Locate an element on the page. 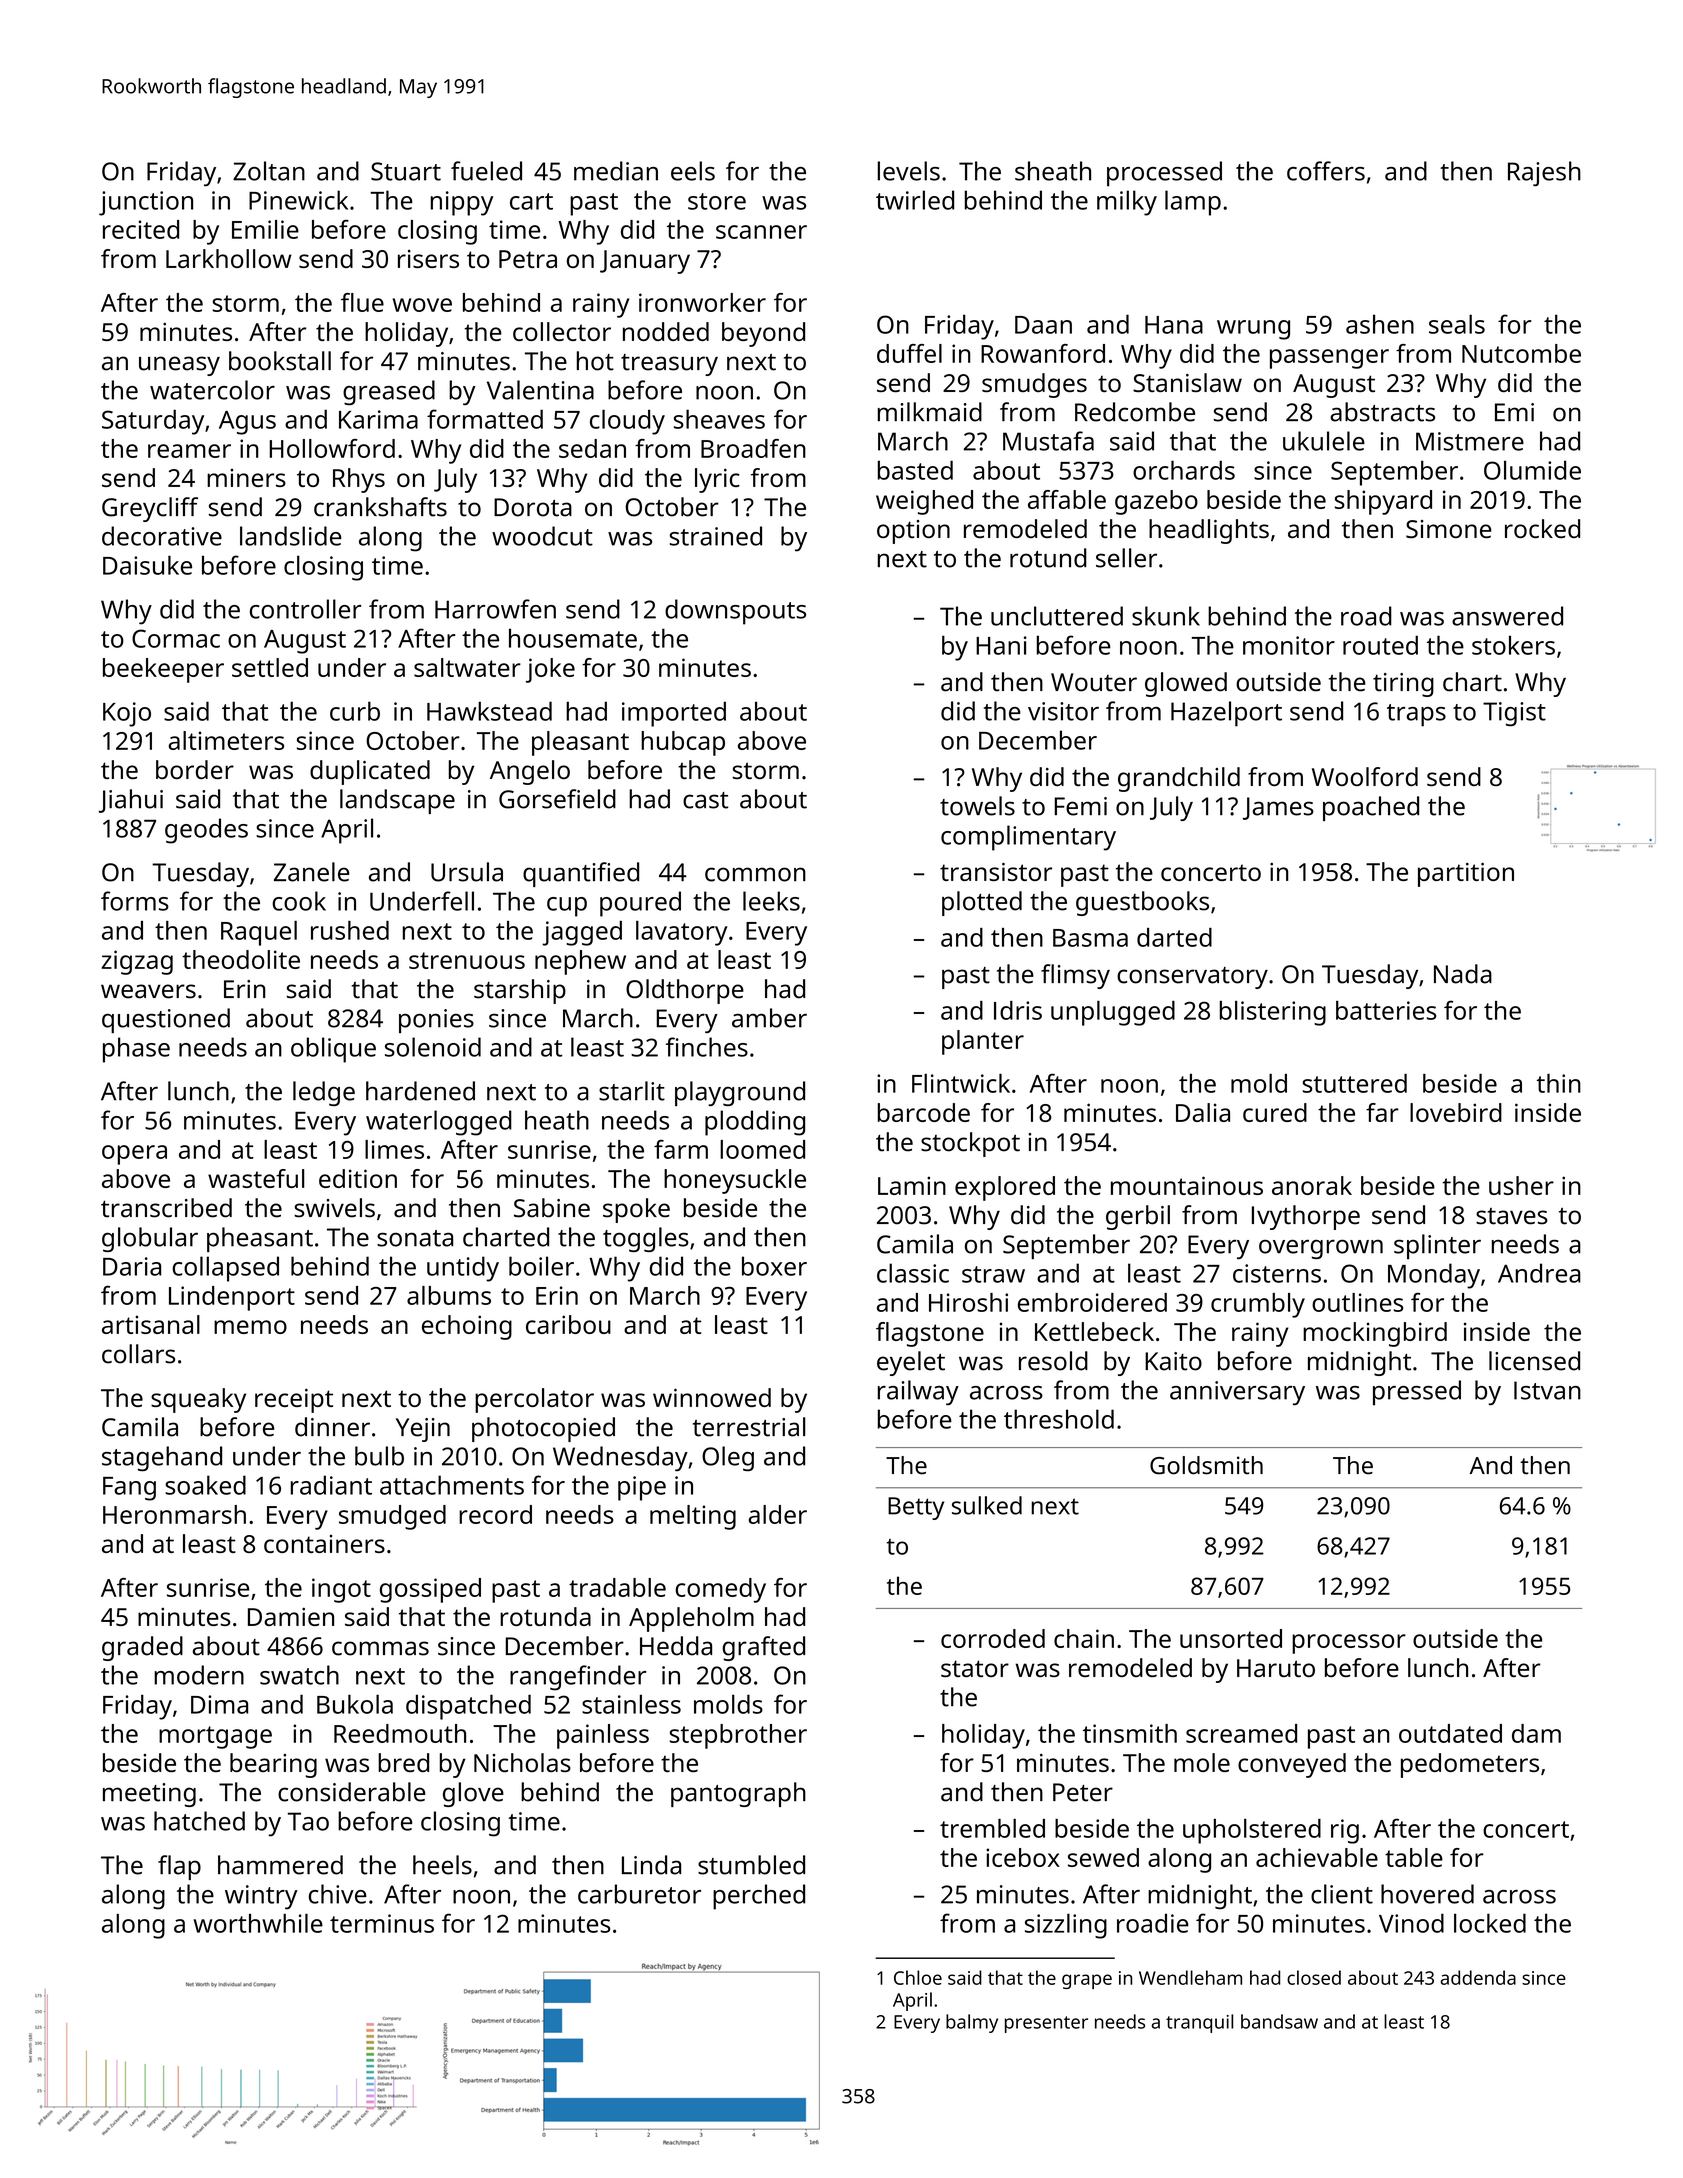 This image has width=1683, height=2178. glove is located at coordinates (473, 1794).
